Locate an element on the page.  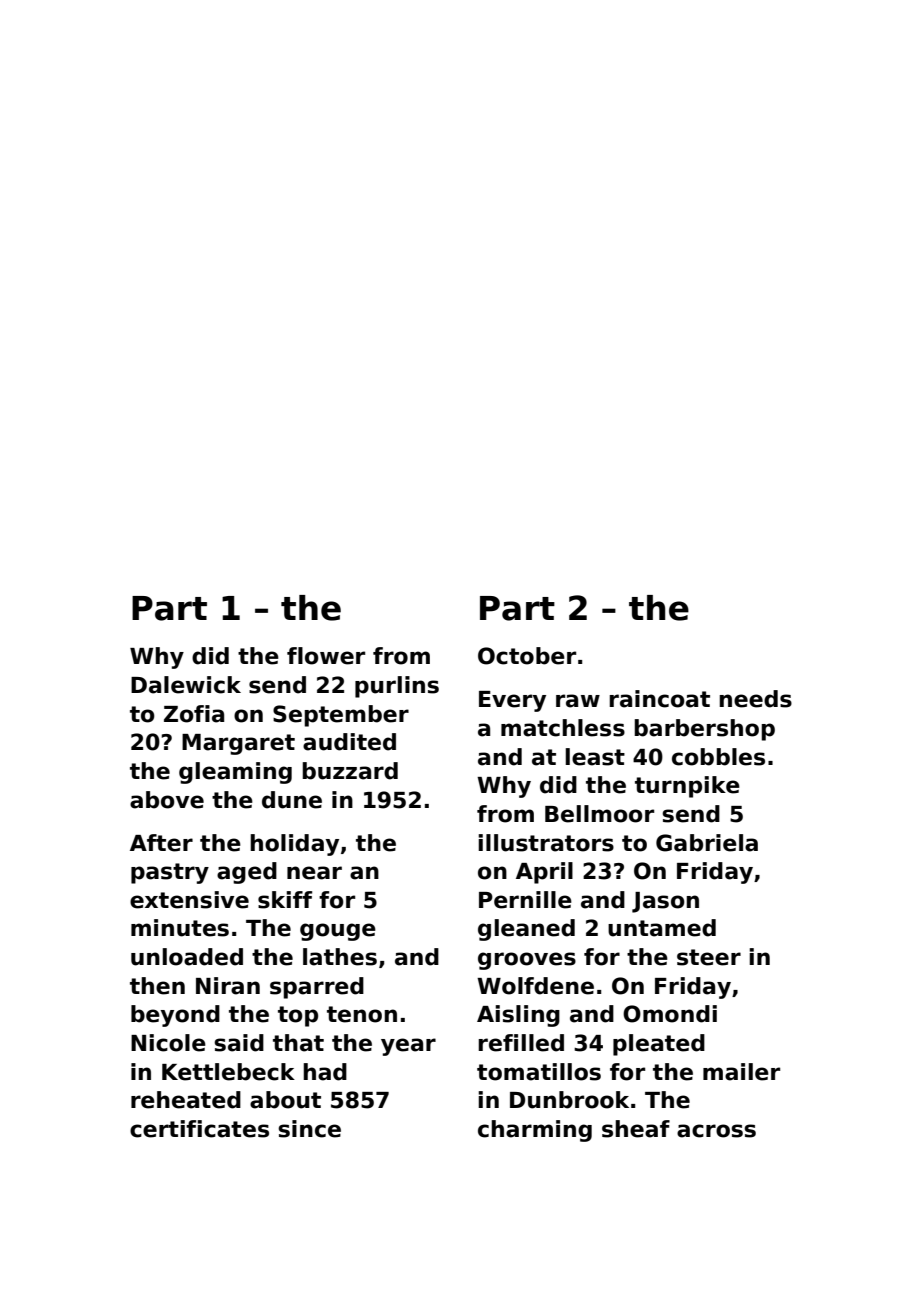
charming is located at coordinates (535, 1131).
